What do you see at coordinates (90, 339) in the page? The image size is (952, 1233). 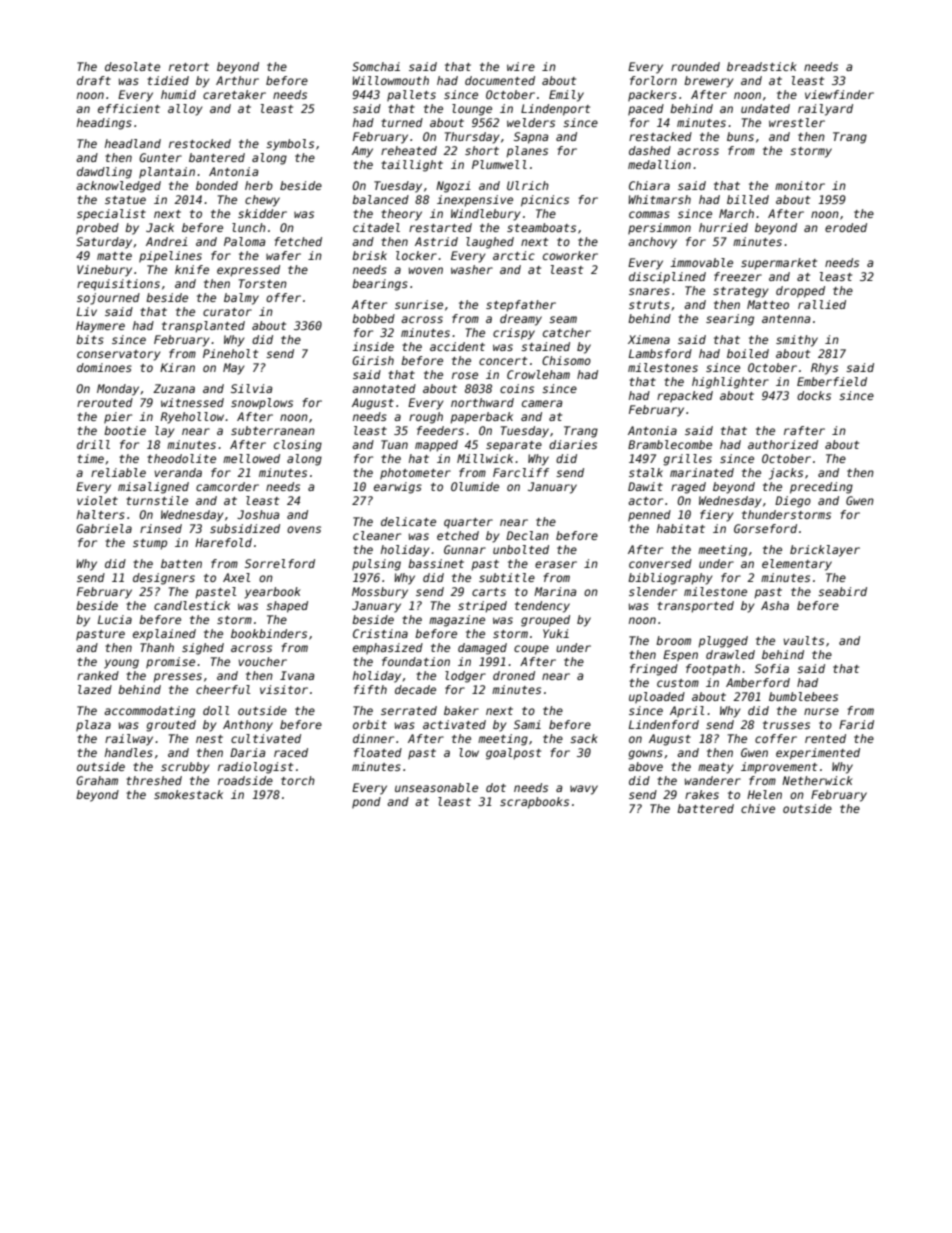 I see `bits` at bounding box center [90, 339].
